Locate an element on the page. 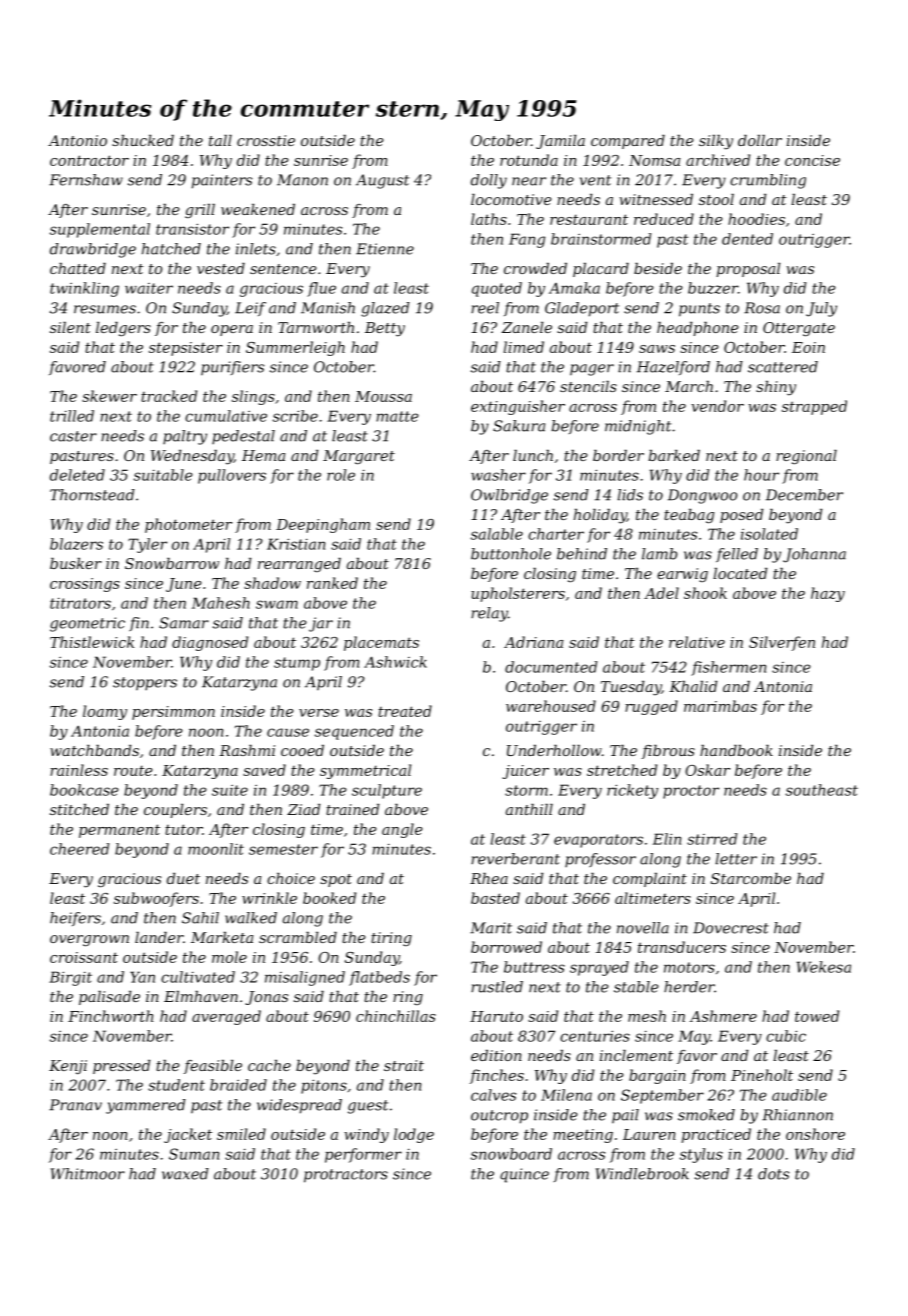 The image size is (908, 1316). waxed is located at coordinates (185, 1174).
